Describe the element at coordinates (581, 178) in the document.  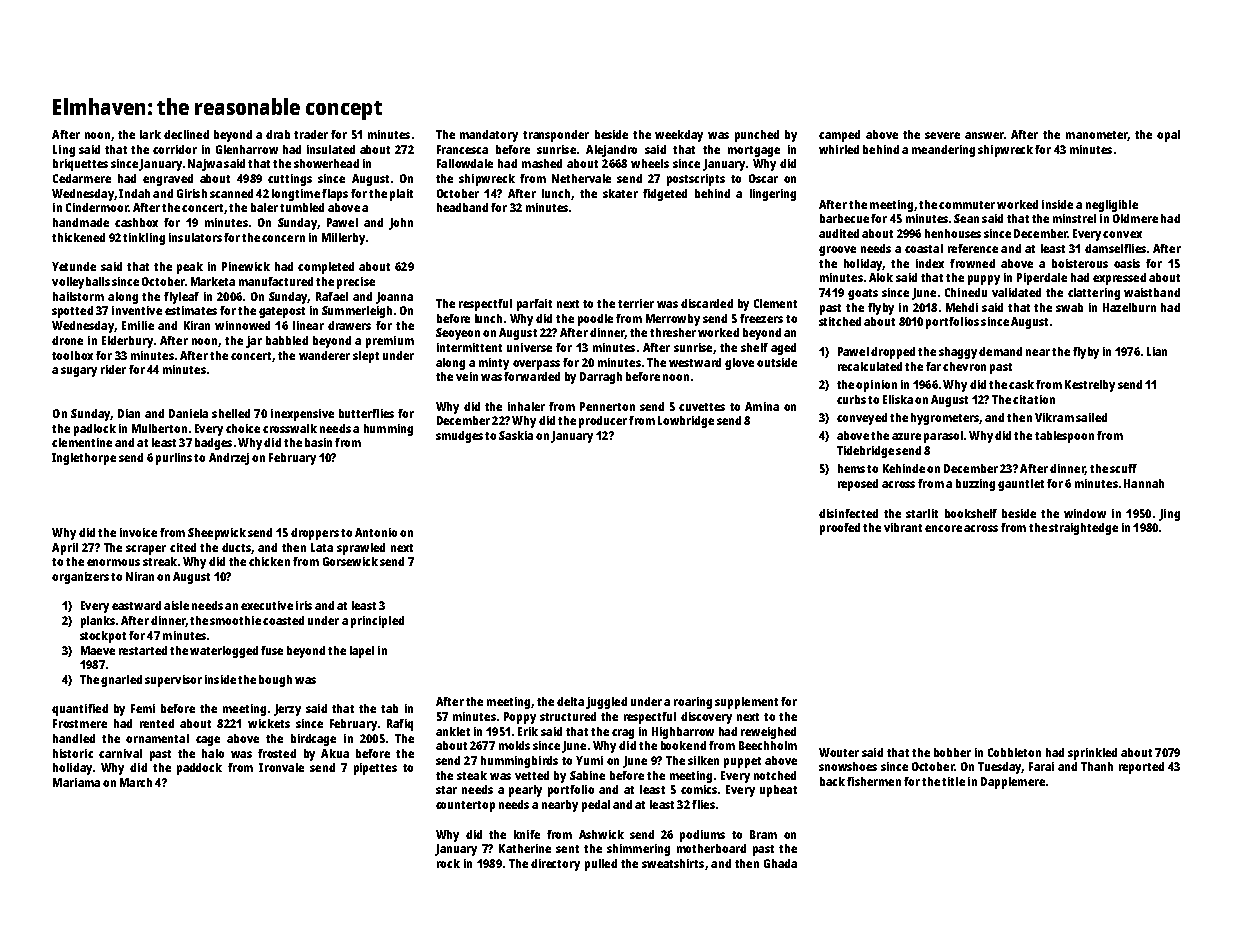
I see `Nethervale` at that location.
